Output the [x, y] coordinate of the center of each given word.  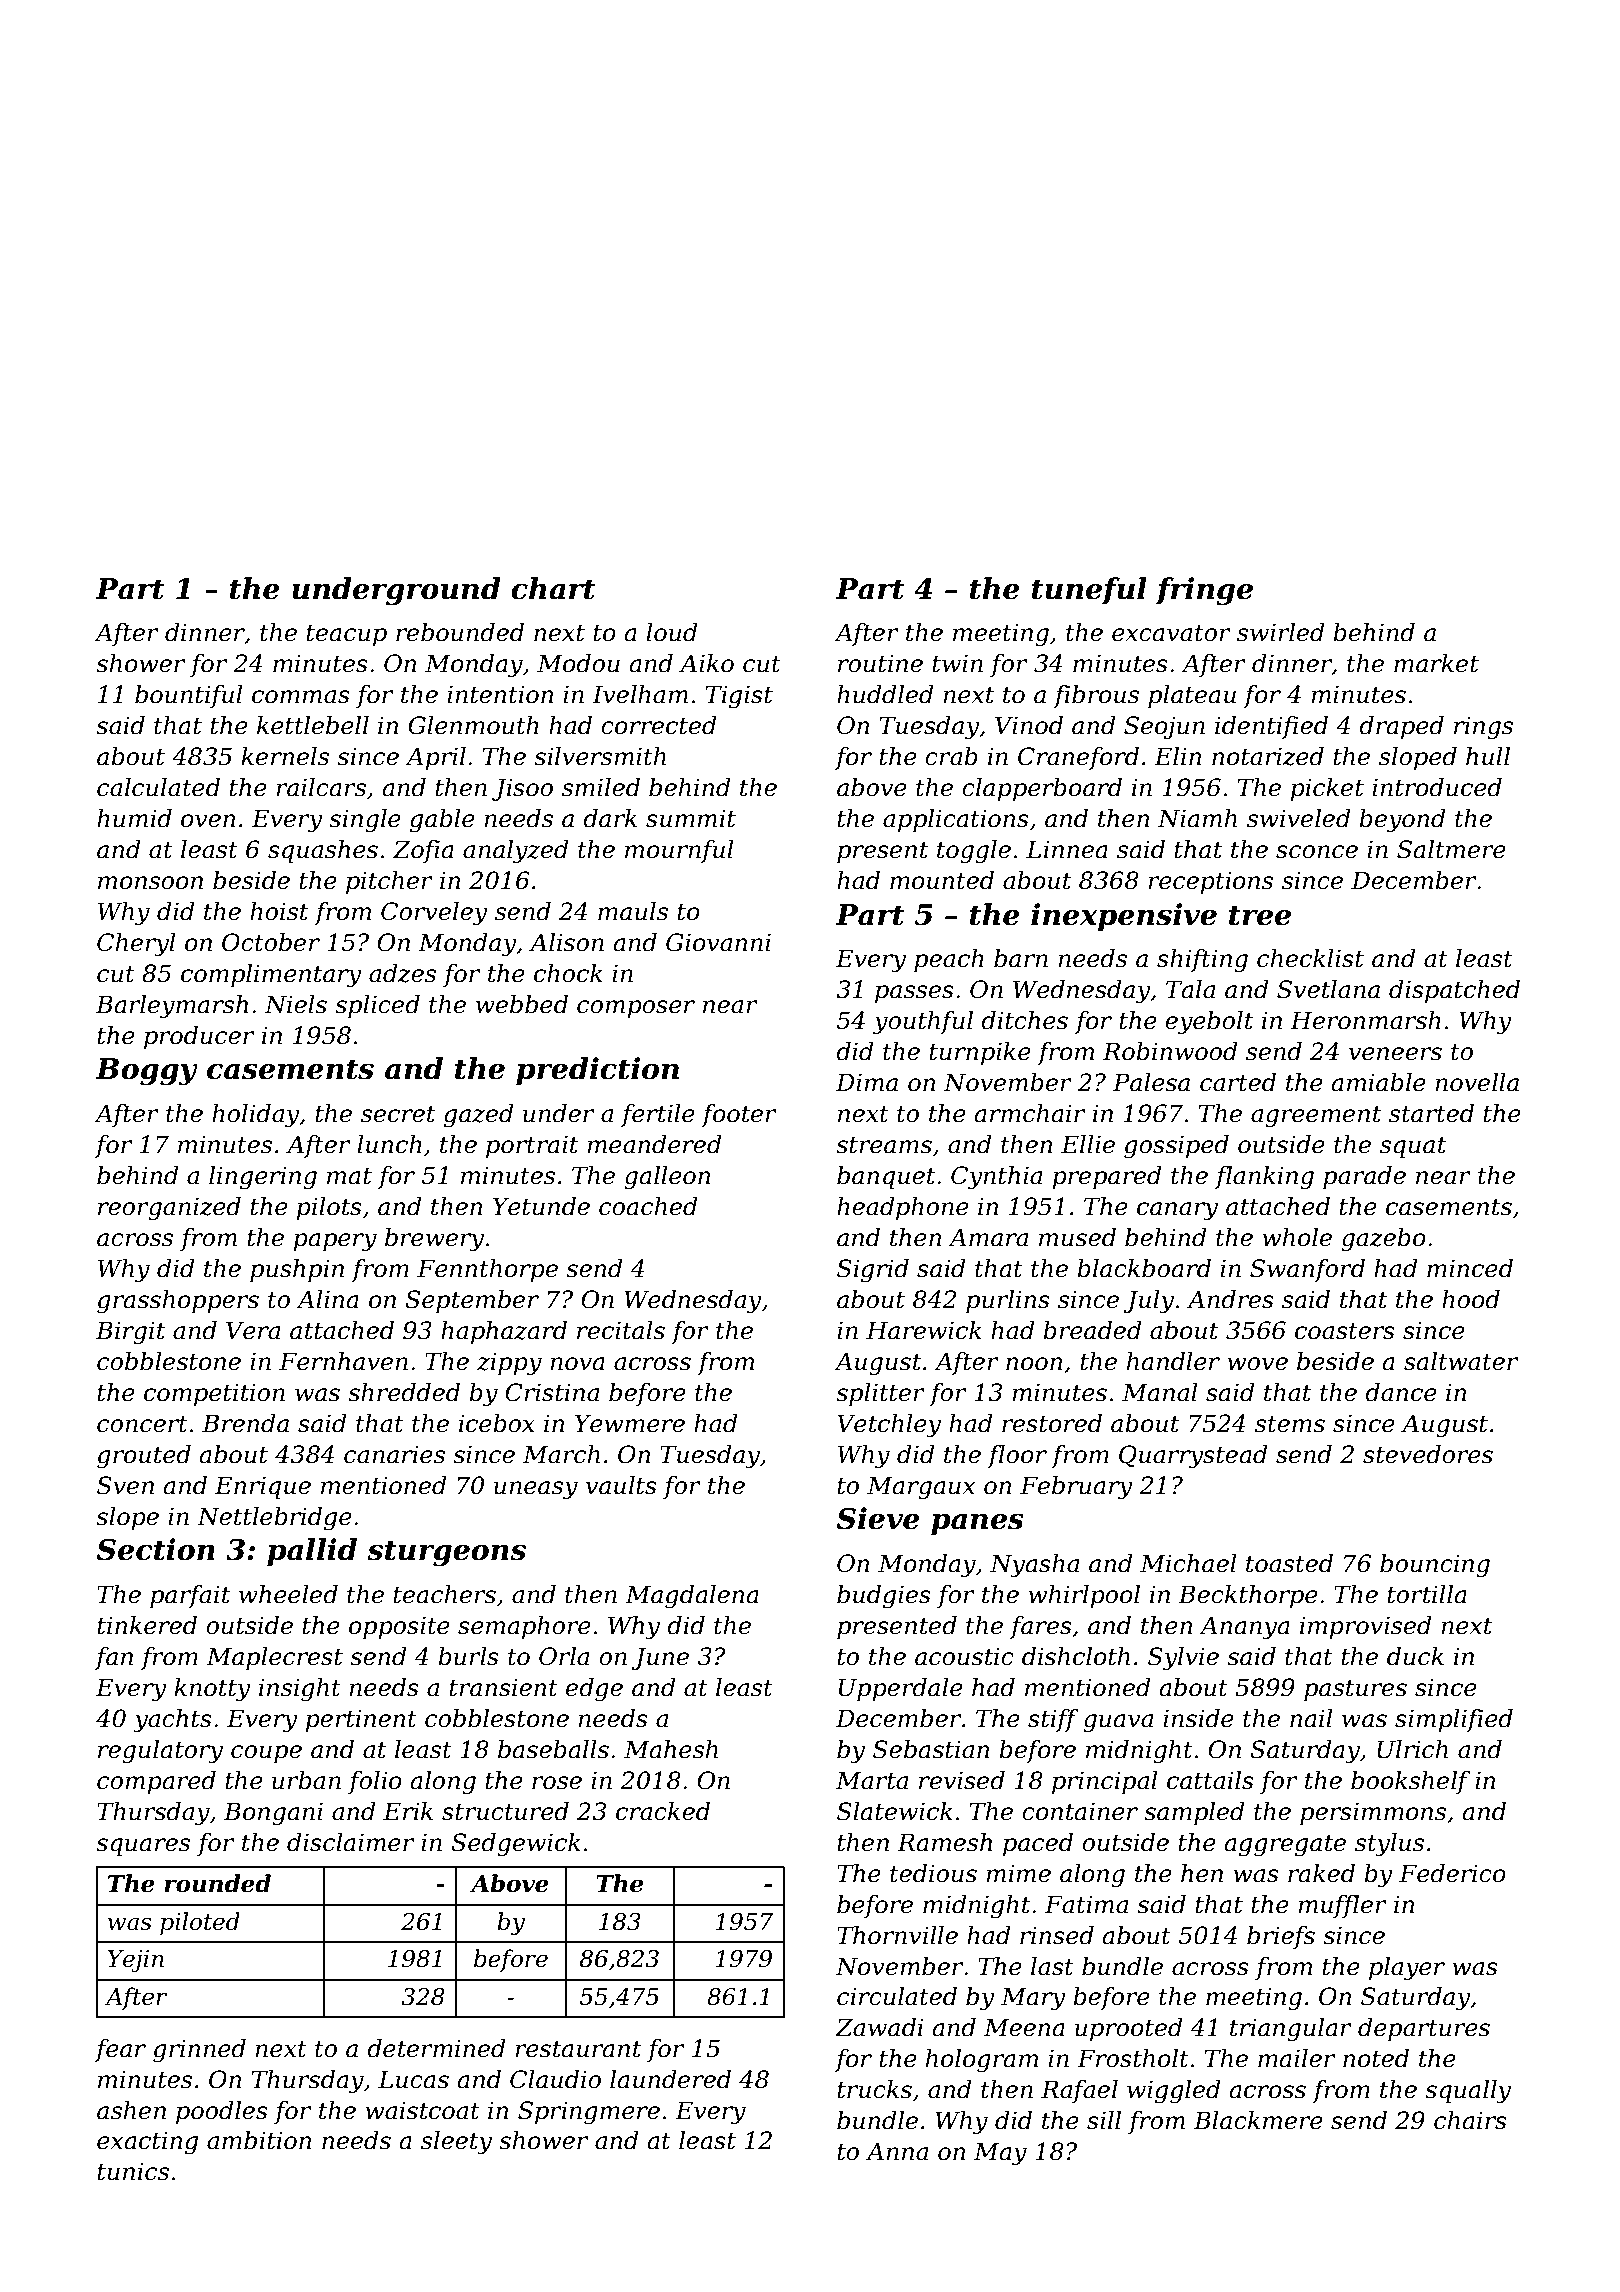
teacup [346, 635]
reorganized [169, 1209]
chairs [1470, 2120]
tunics [133, 2171]
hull [1488, 756]
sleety [456, 2143]
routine [880, 663]
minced [1470, 1268]
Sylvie [1183, 1659]
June [660, 1658]
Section [155, 1549]
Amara [988, 1237]
